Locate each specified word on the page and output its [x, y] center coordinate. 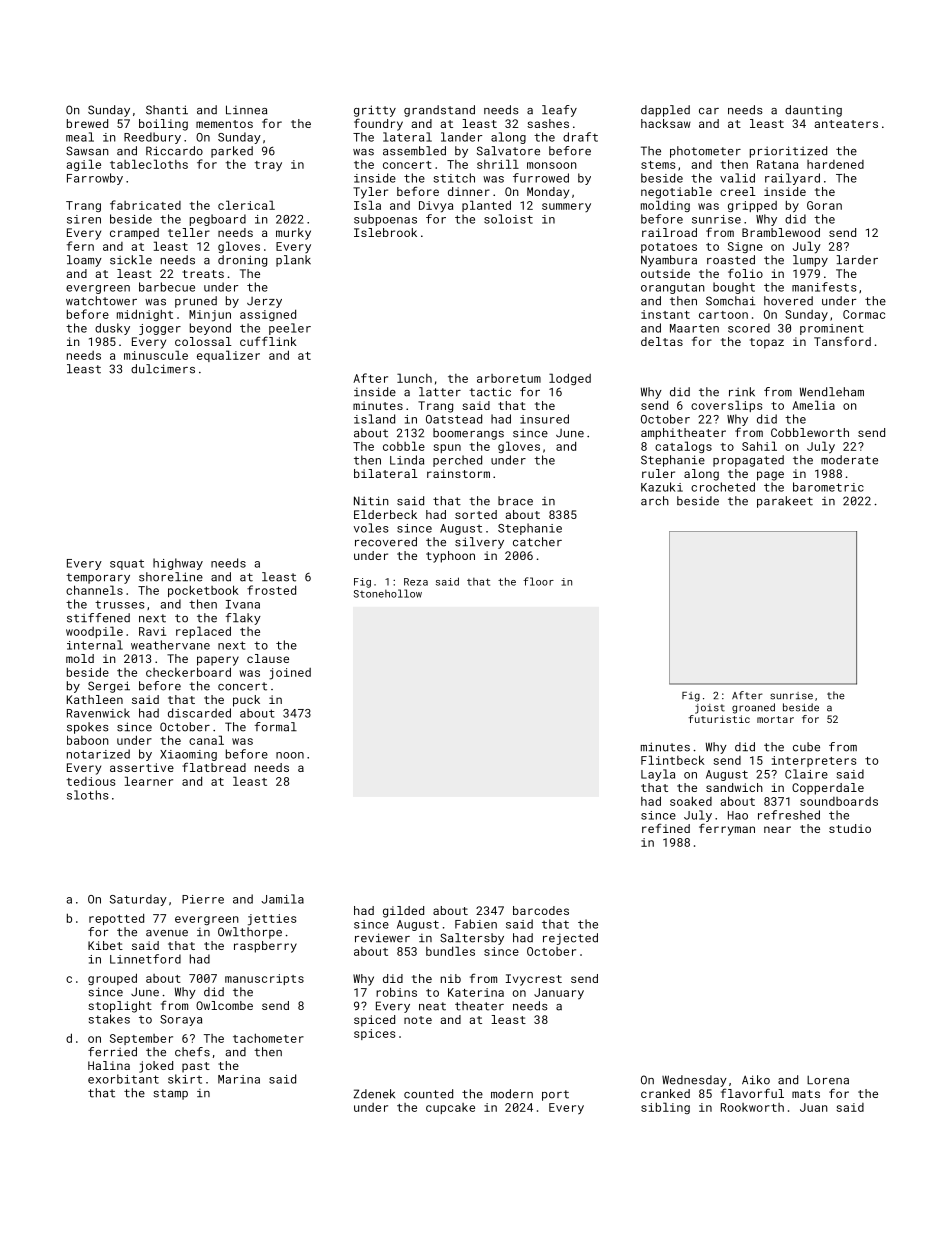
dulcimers [163, 369]
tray [268, 166]
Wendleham [832, 392]
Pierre [203, 899]
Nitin [371, 501]
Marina [239, 1079]
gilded [403, 912]
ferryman [727, 829]
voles [371, 528]
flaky [243, 619]
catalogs [683, 447]
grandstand [439, 111]
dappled [665, 111]
